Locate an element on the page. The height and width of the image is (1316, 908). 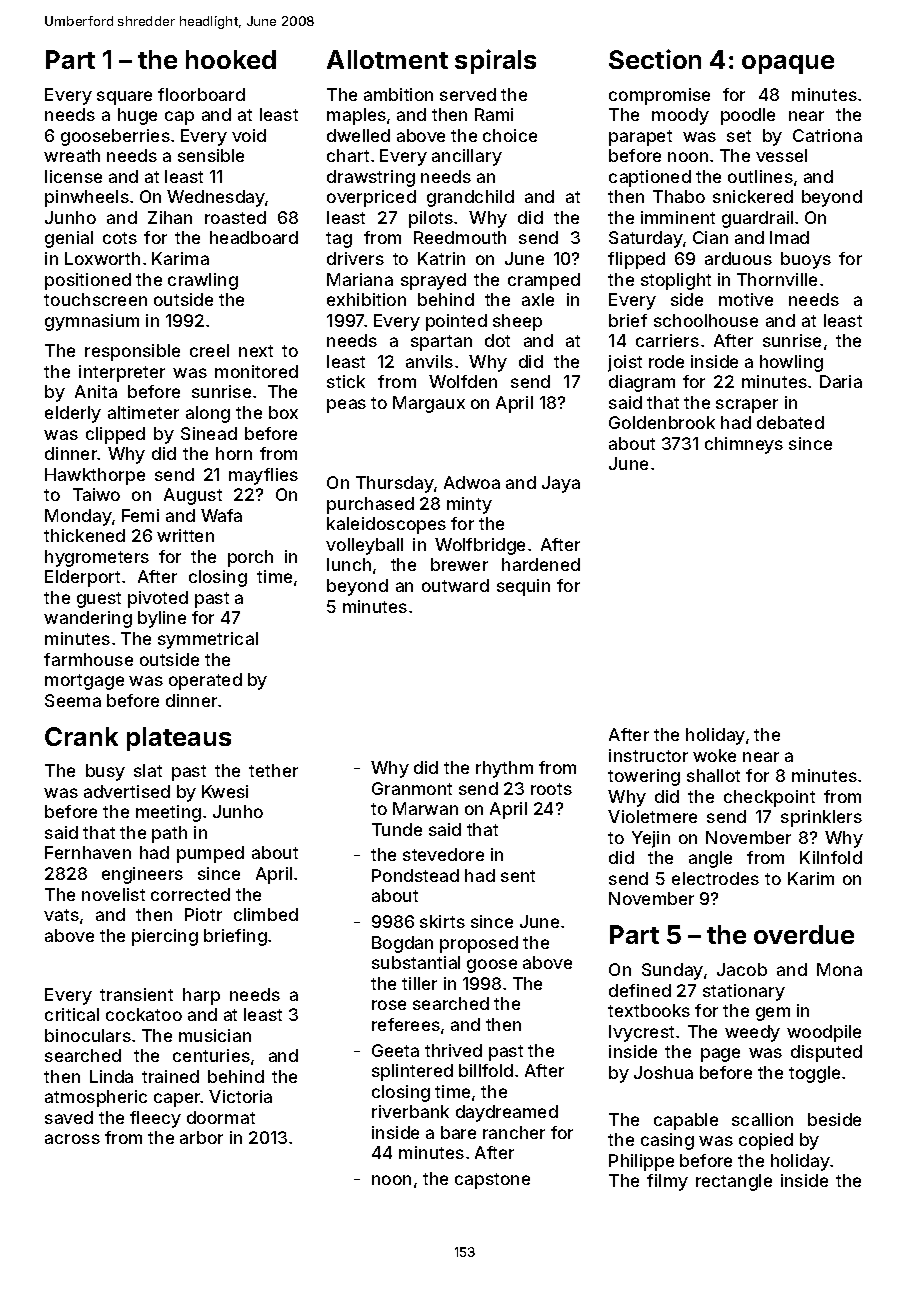
capstone is located at coordinates (492, 1181).
